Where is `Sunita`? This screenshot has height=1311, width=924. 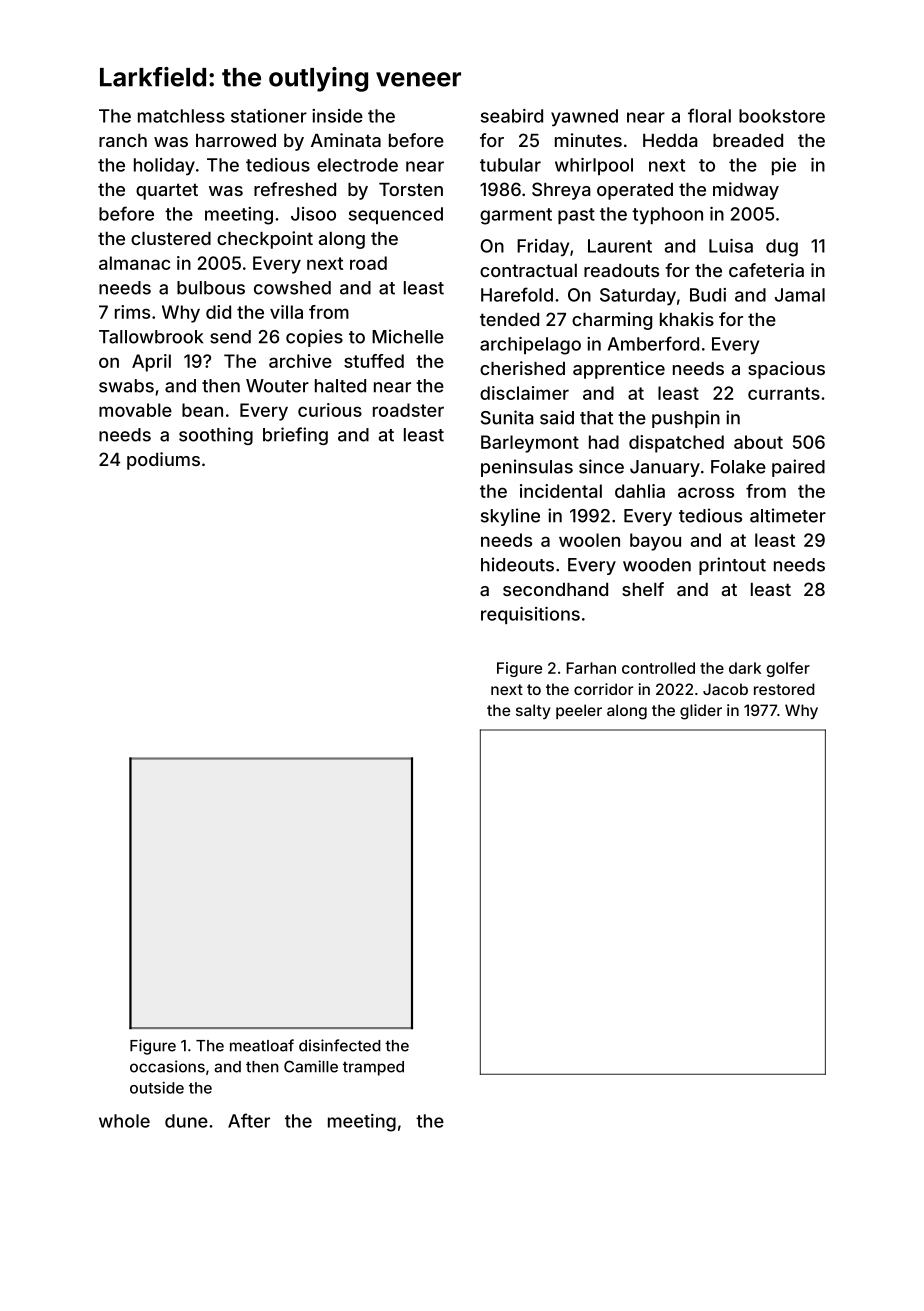 Sunita is located at coordinates (507, 417).
